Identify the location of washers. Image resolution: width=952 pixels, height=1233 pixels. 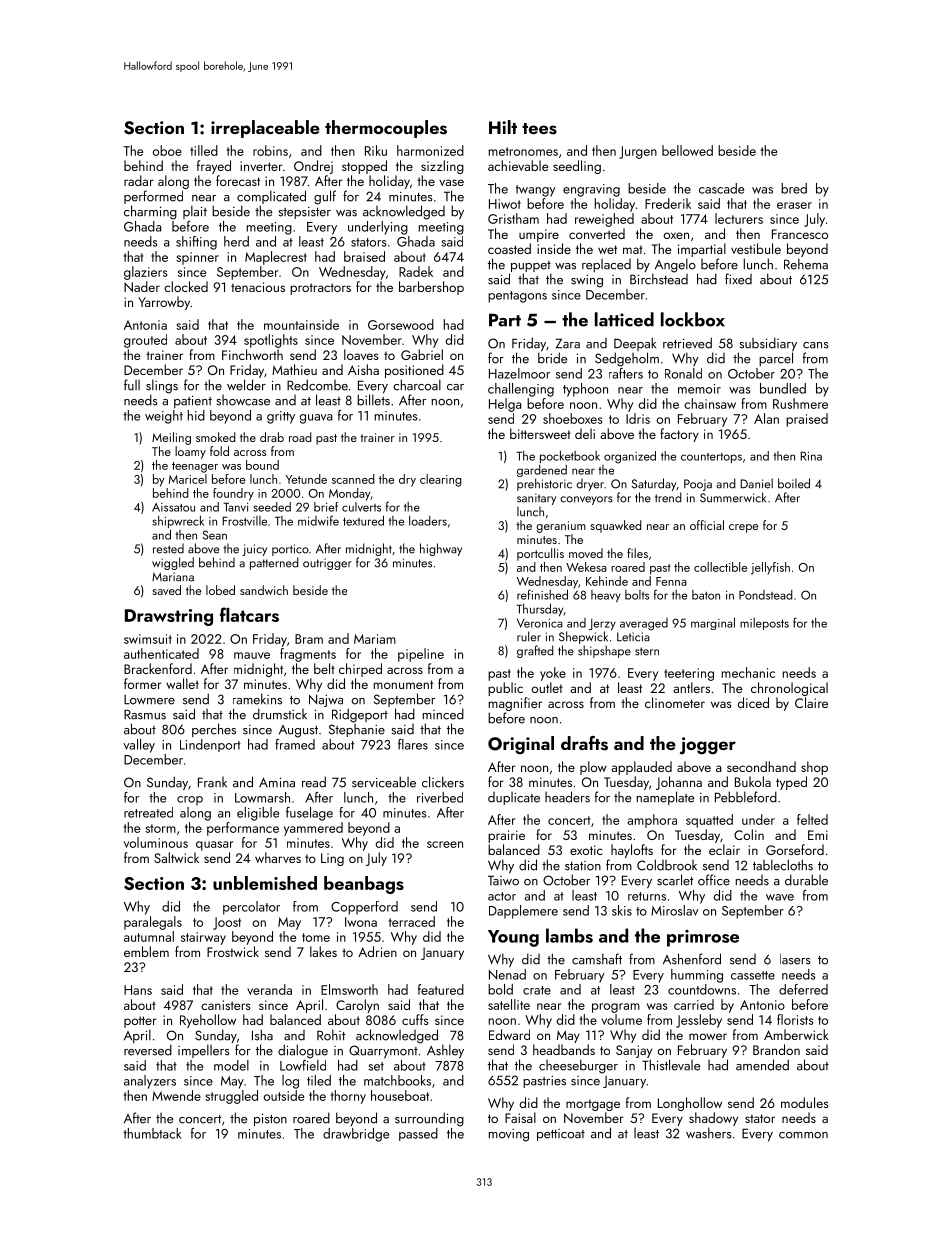
(709, 1133).
